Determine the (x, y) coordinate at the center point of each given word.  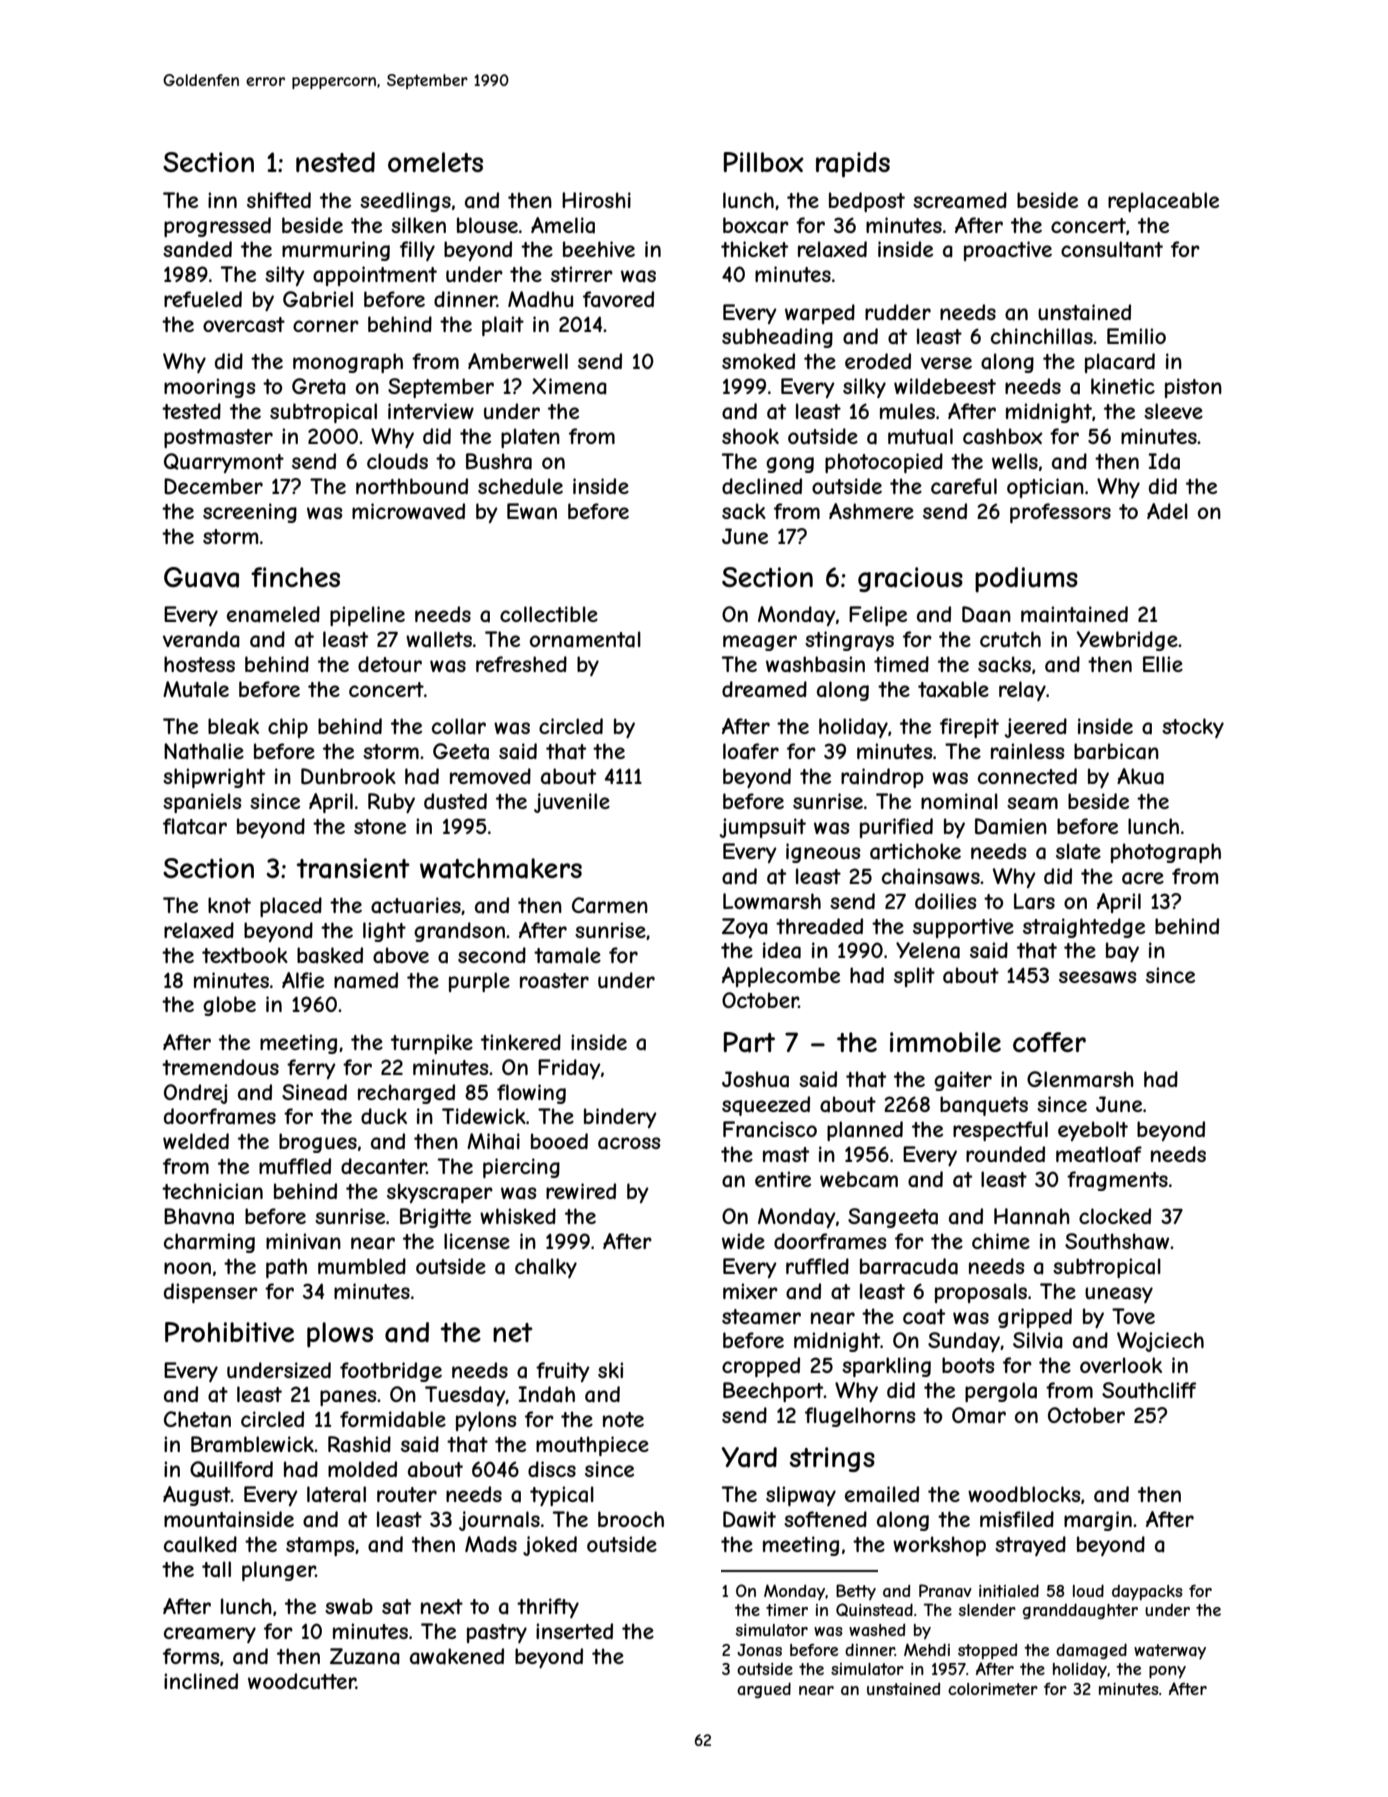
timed (901, 664)
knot (229, 905)
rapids (853, 165)
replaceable (1163, 202)
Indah (546, 1394)
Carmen (610, 905)
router (407, 1494)
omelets (435, 162)
